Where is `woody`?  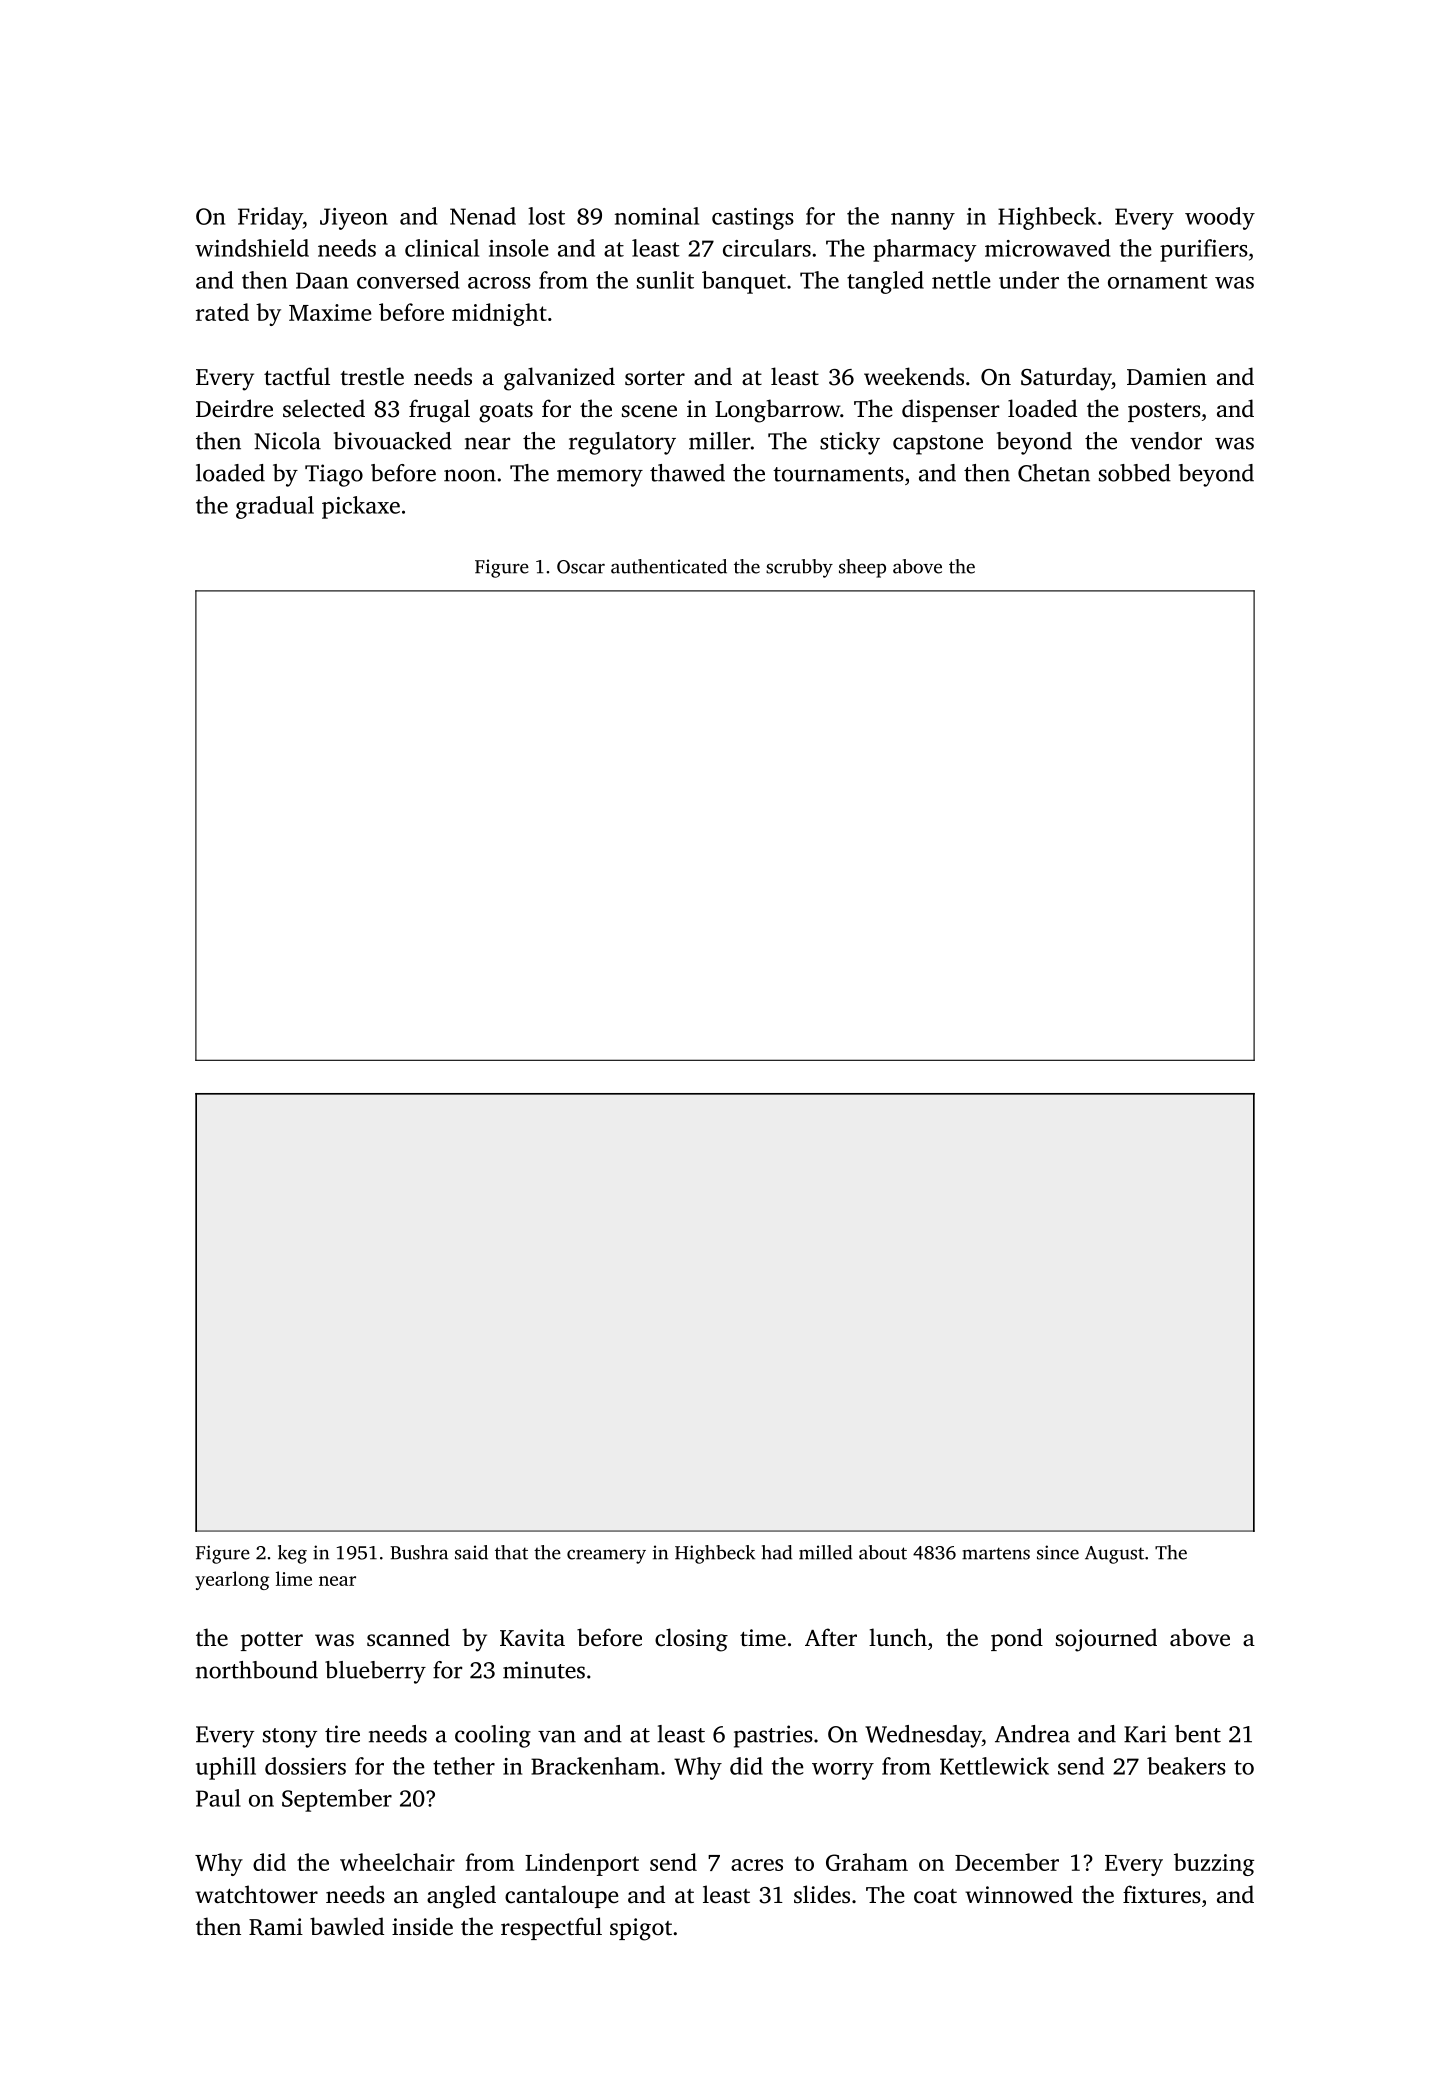 woody is located at coordinates (1220, 218).
